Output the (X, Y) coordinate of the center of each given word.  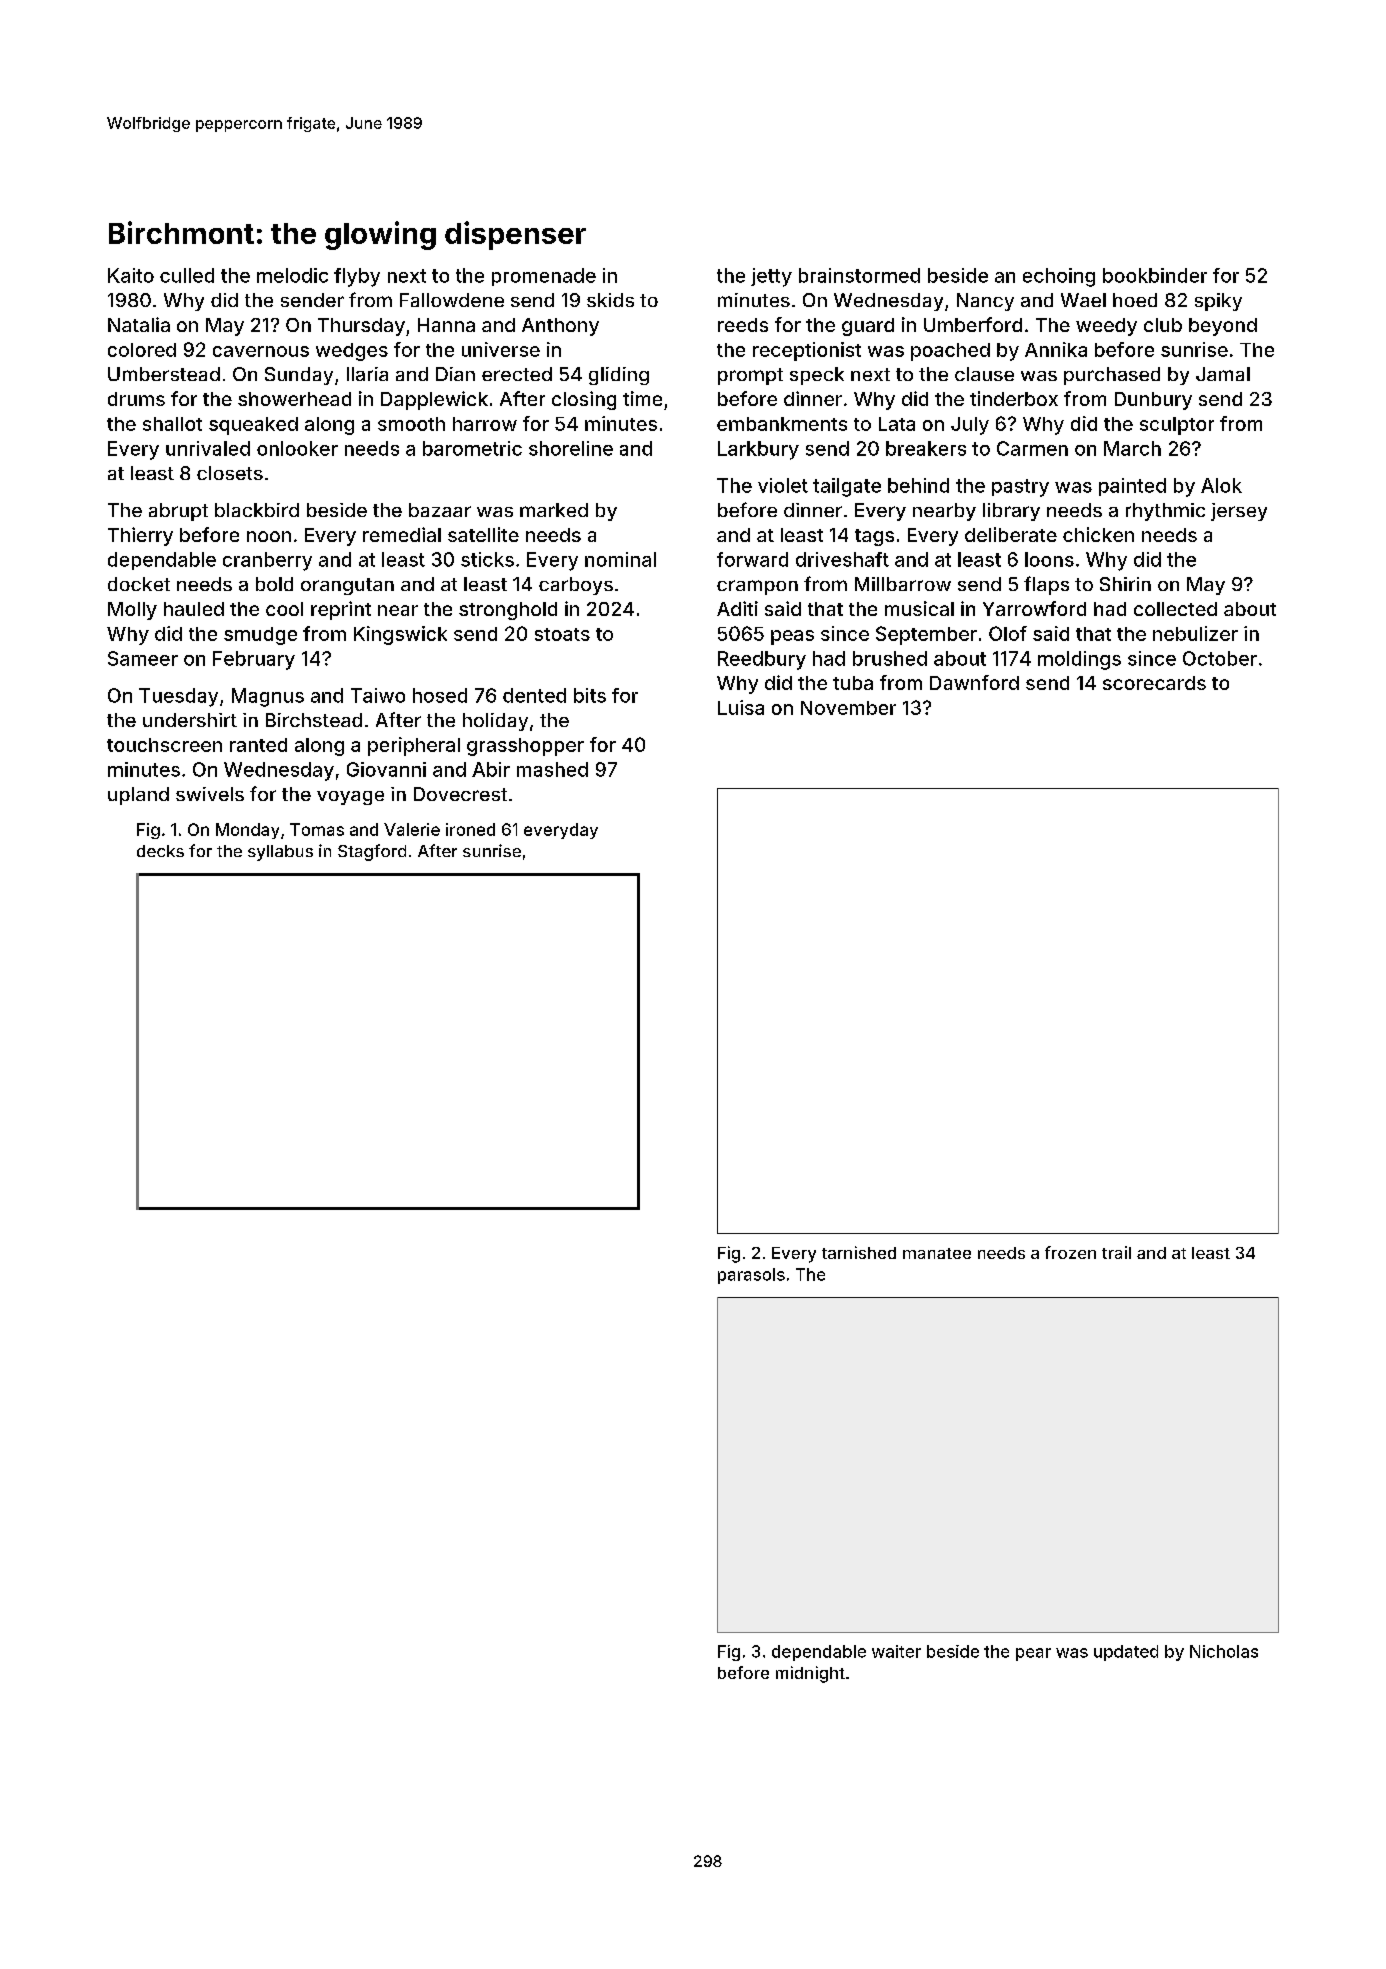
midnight (810, 1674)
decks (160, 851)
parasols (751, 1276)
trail (1116, 1252)
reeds (743, 325)
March (1132, 448)
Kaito (131, 275)
